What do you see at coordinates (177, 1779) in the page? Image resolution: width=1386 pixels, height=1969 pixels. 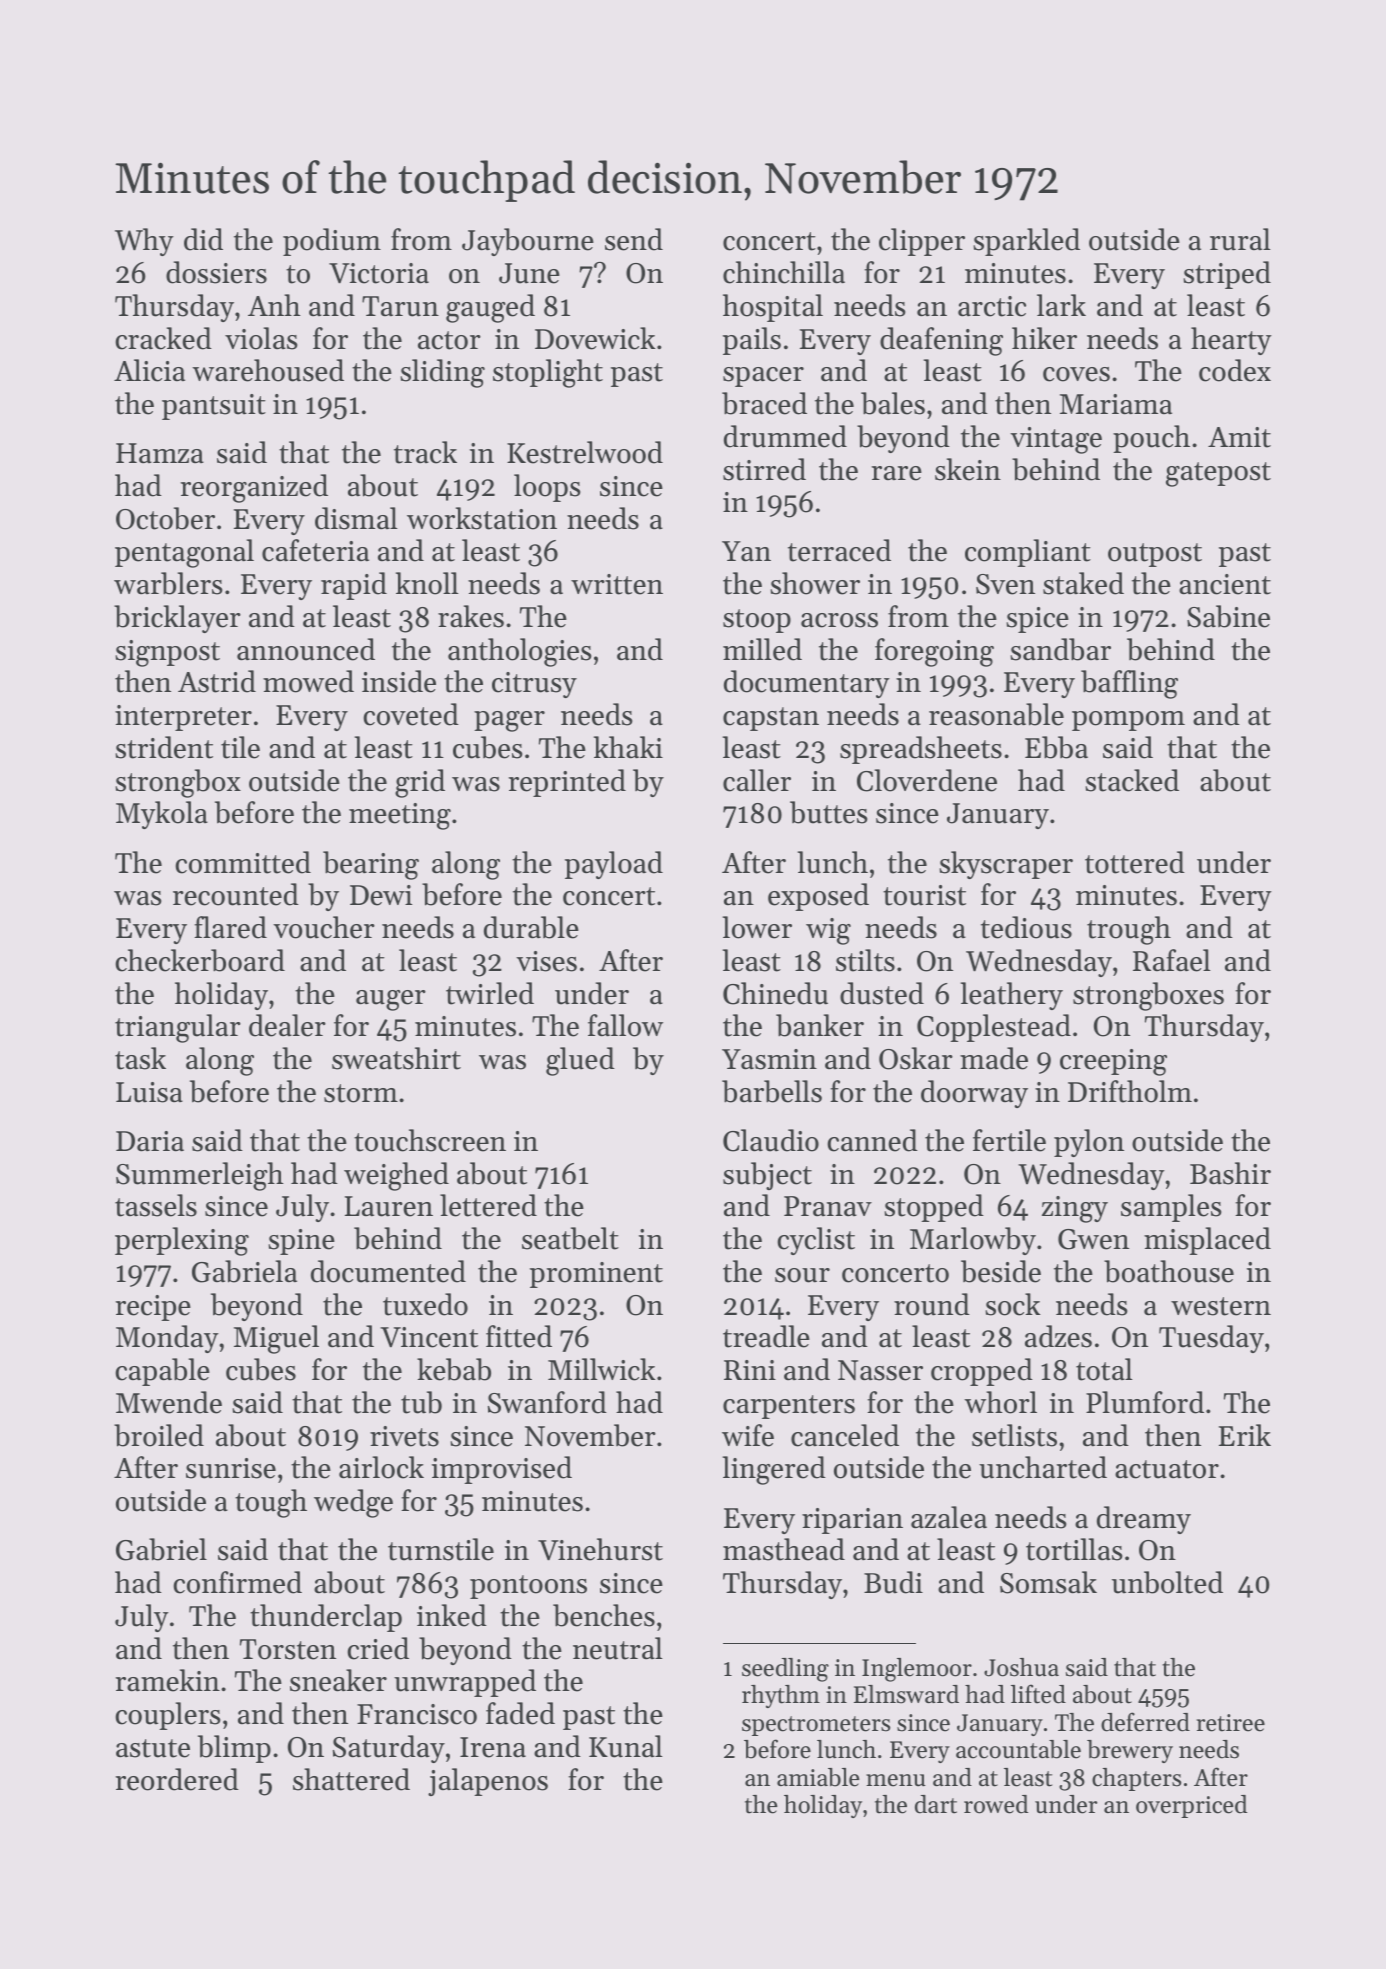 I see `reordered` at bounding box center [177, 1779].
